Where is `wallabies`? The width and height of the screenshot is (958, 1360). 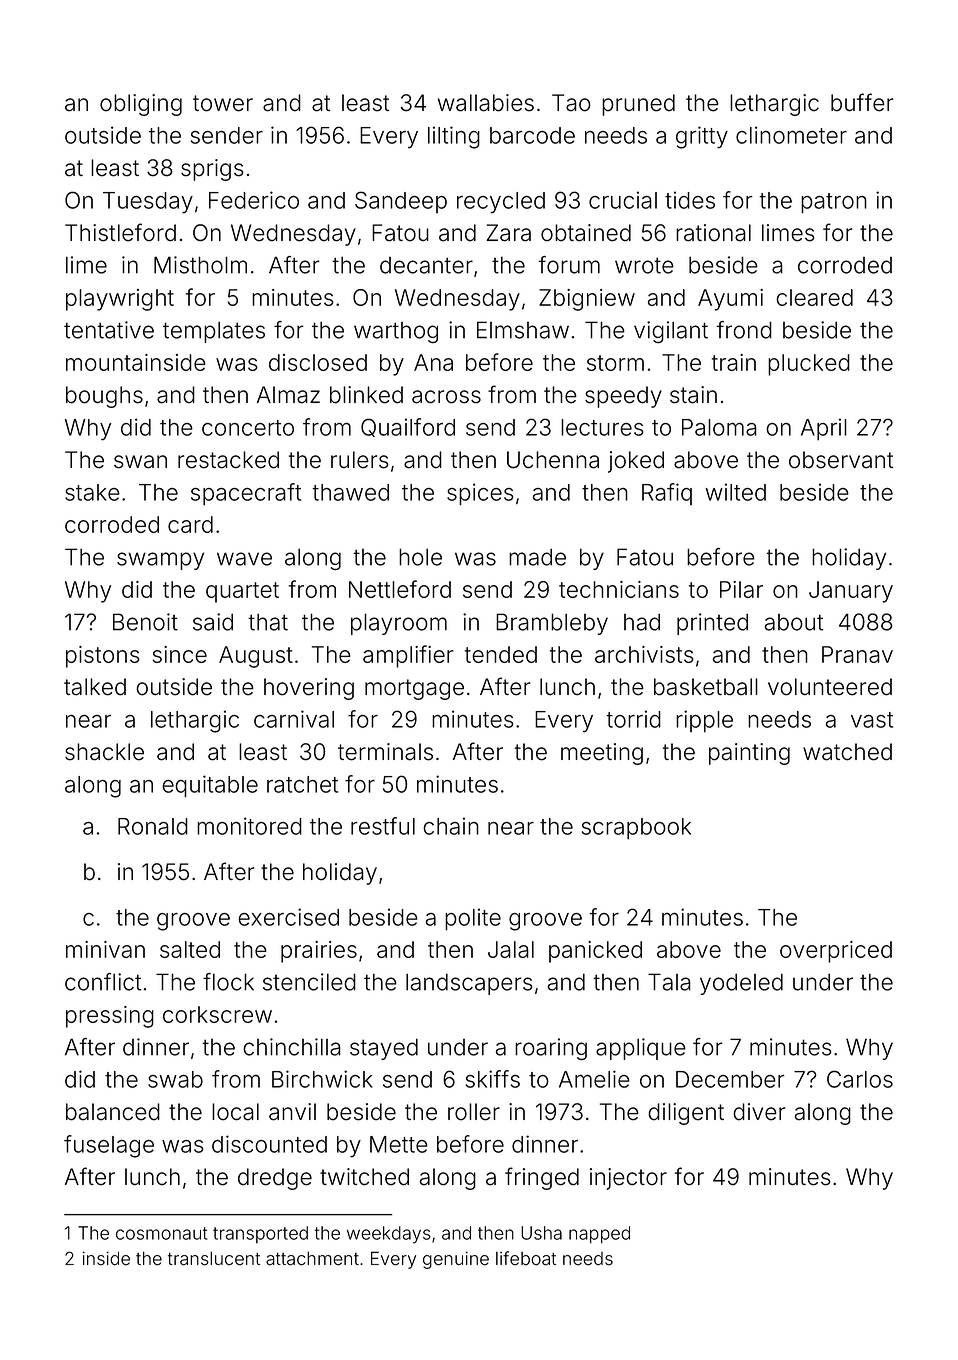 wallabies is located at coordinates (486, 103).
